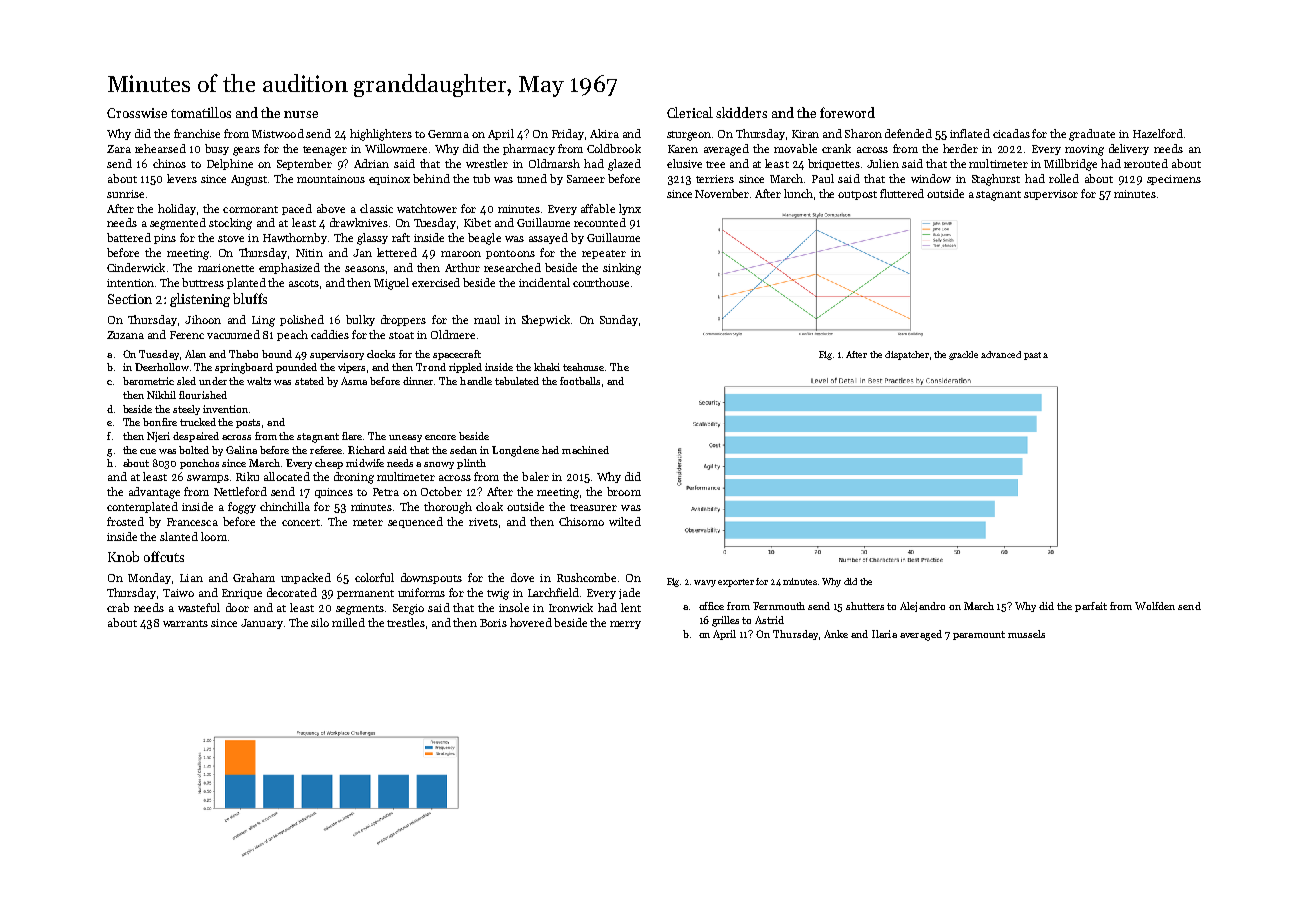 The width and height of the image is (1308, 924). Describe the element at coordinates (278, 133) in the image. I see `Mistwood` at that location.
